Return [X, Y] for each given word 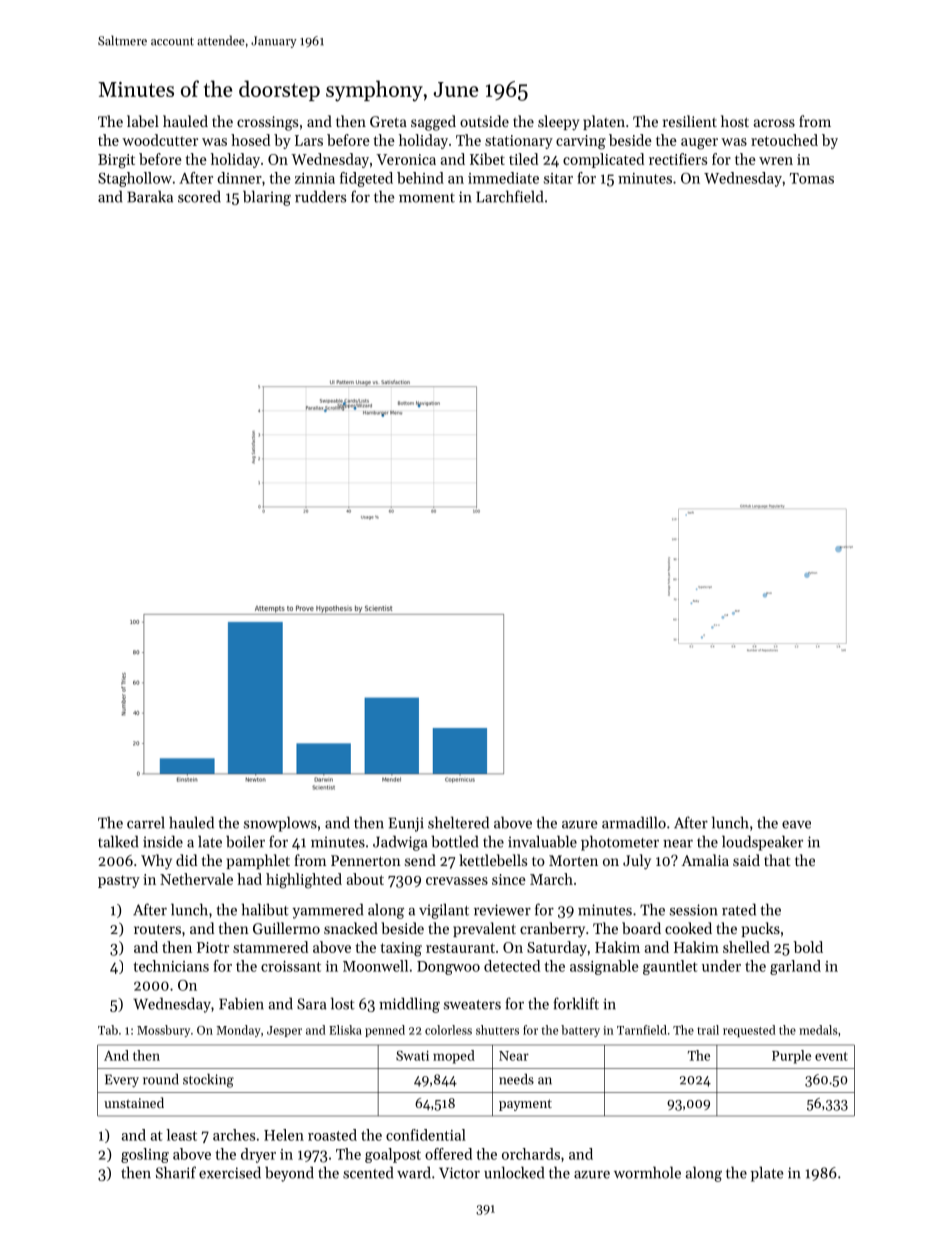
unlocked [514, 1172]
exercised [230, 1172]
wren [776, 161]
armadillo [634, 822]
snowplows [280, 824]
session [694, 910]
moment [427, 198]
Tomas [812, 178]
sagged [433, 123]
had [249, 879]
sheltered [458, 822]
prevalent [484, 929]
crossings [267, 123]
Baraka [150, 196]
